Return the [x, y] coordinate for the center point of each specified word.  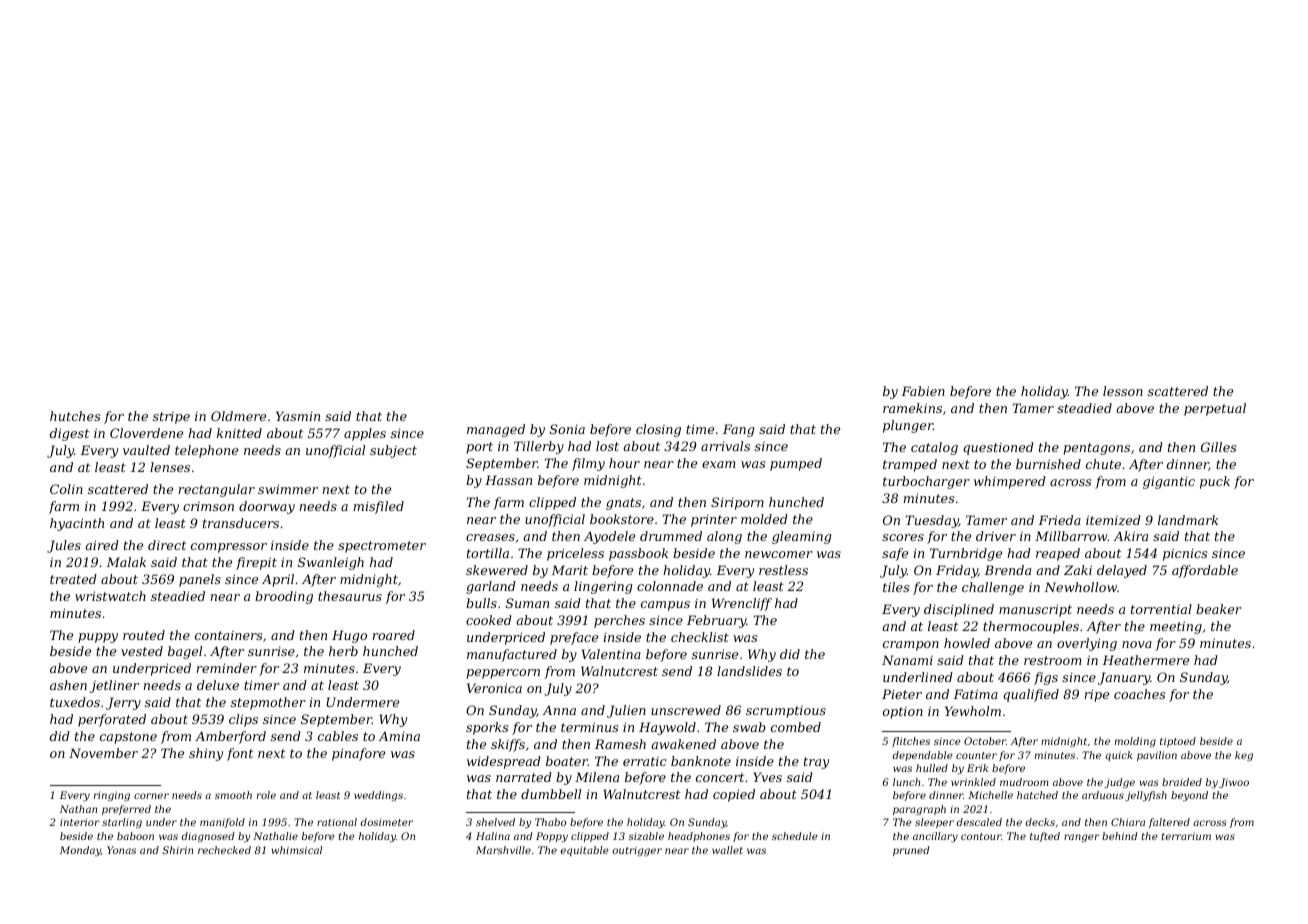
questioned [998, 448]
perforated [112, 720]
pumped [796, 464]
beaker [1219, 609]
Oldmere [238, 416]
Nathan [78, 809]
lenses [170, 467]
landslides [749, 671]
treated [73, 579]
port [479, 448]
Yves [767, 777]
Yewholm [973, 711]
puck [1215, 482]
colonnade [670, 586]
